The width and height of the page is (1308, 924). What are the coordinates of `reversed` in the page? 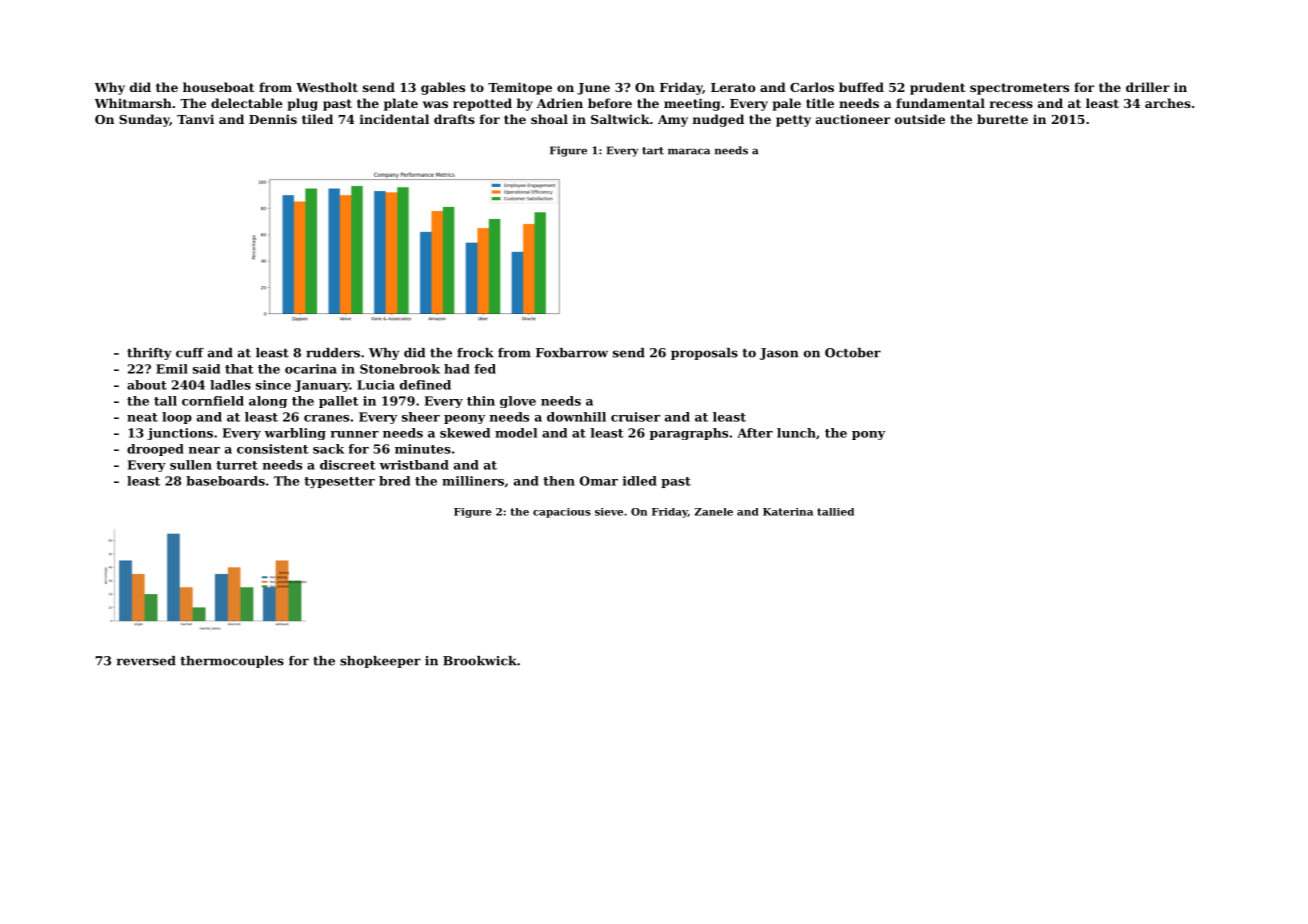 It's located at (146, 661).
